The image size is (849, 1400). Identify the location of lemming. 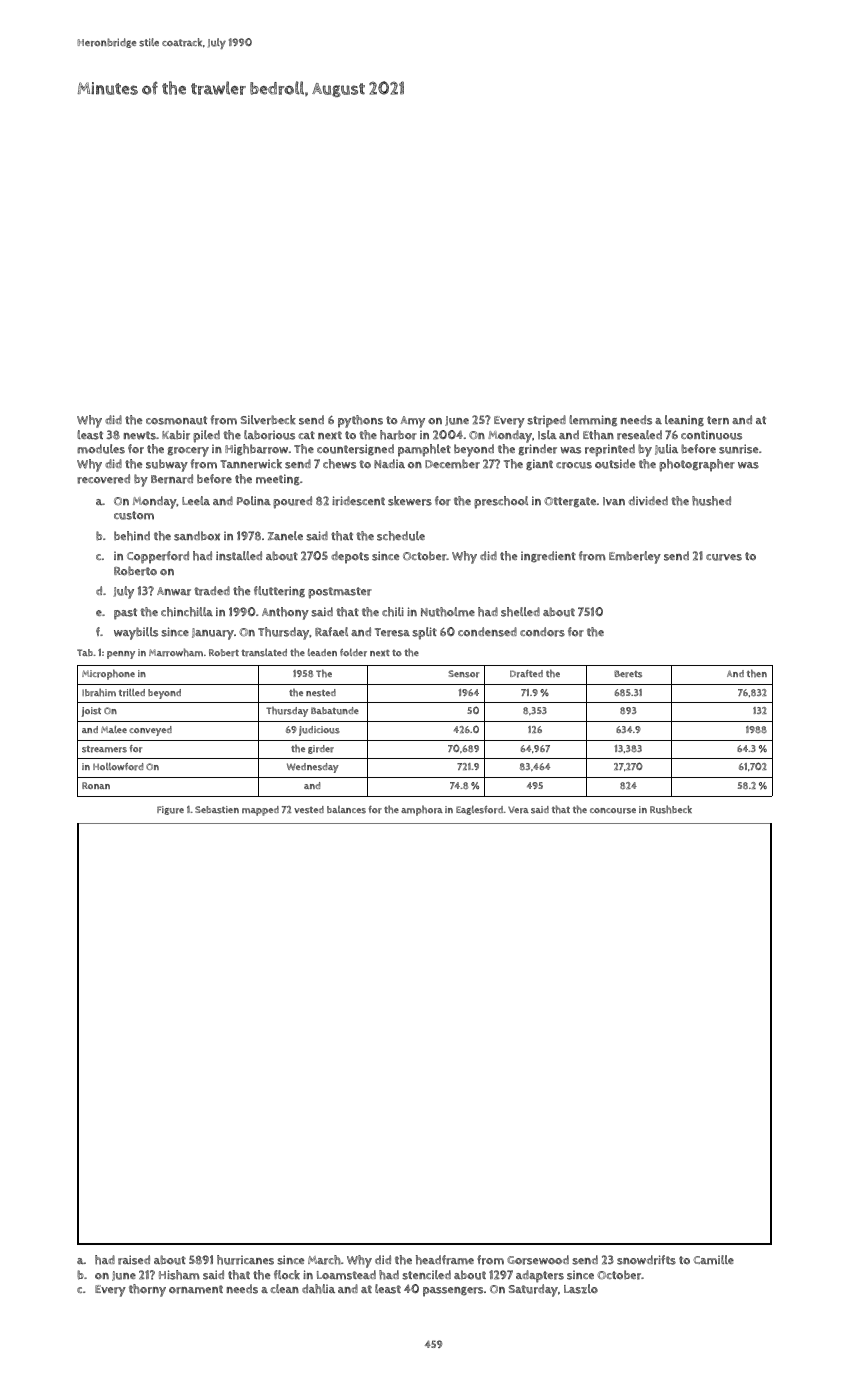
(593, 421).
